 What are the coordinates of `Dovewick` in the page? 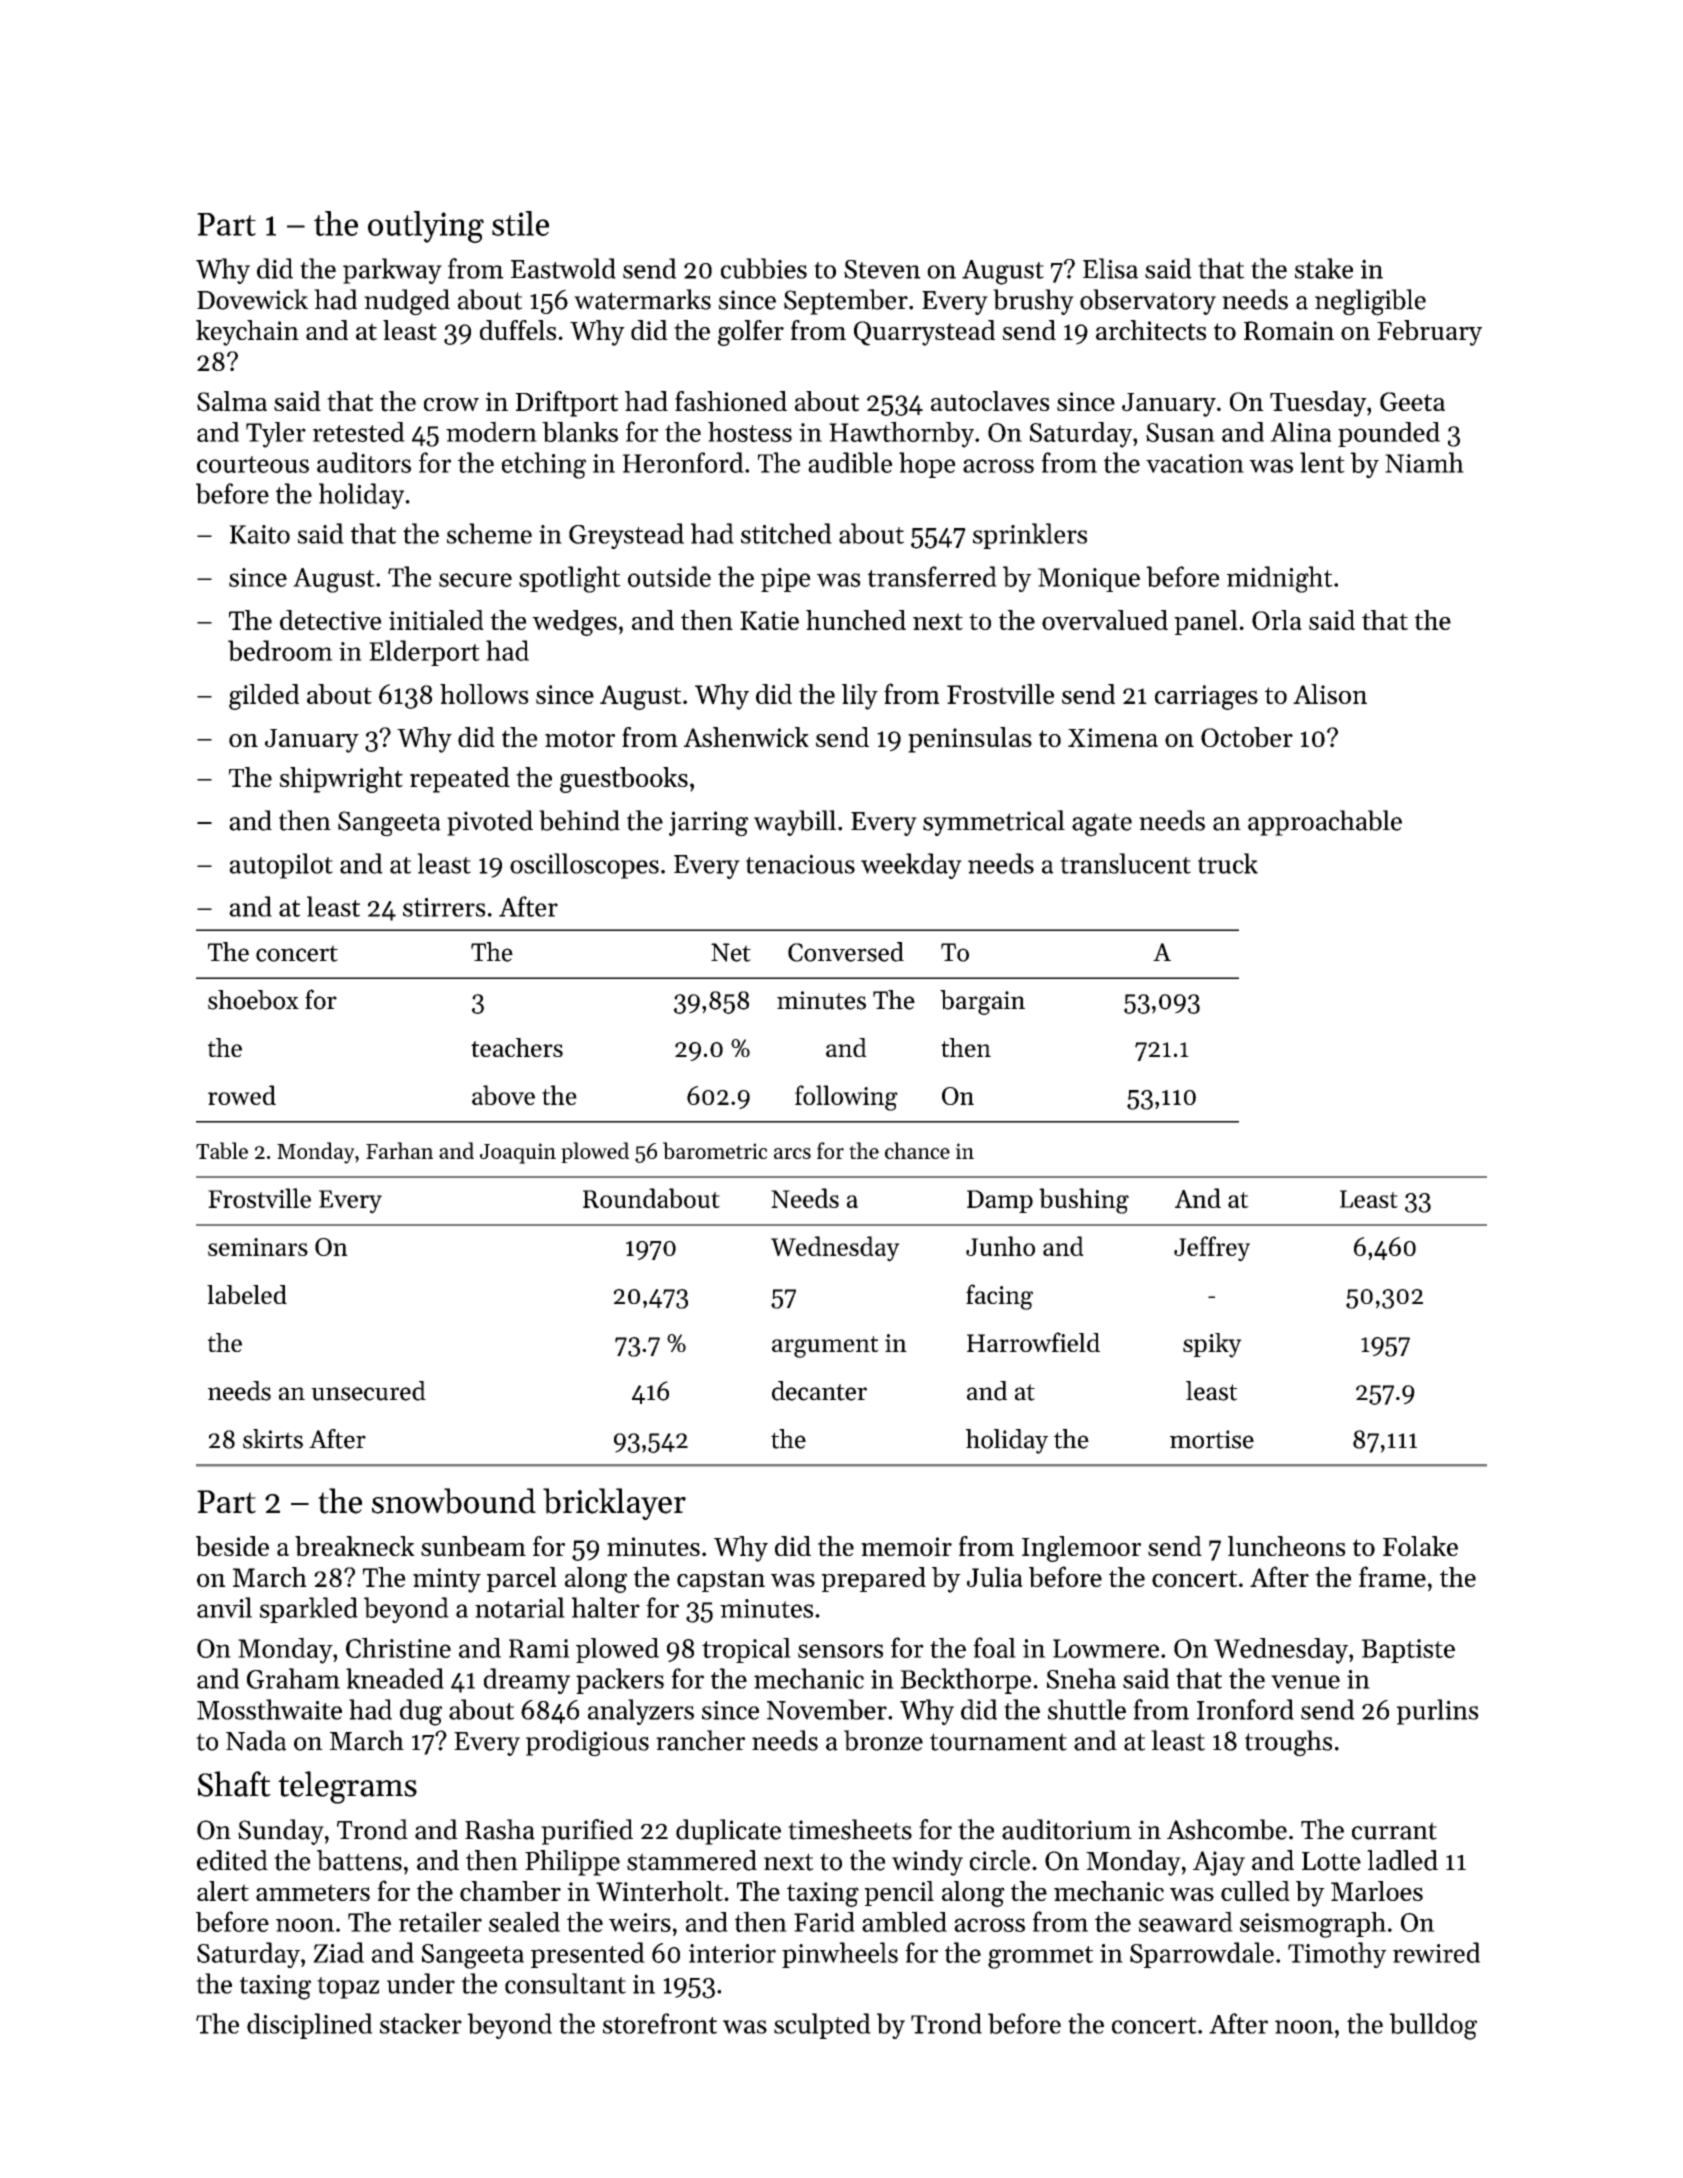 It's located at (252, 299).
